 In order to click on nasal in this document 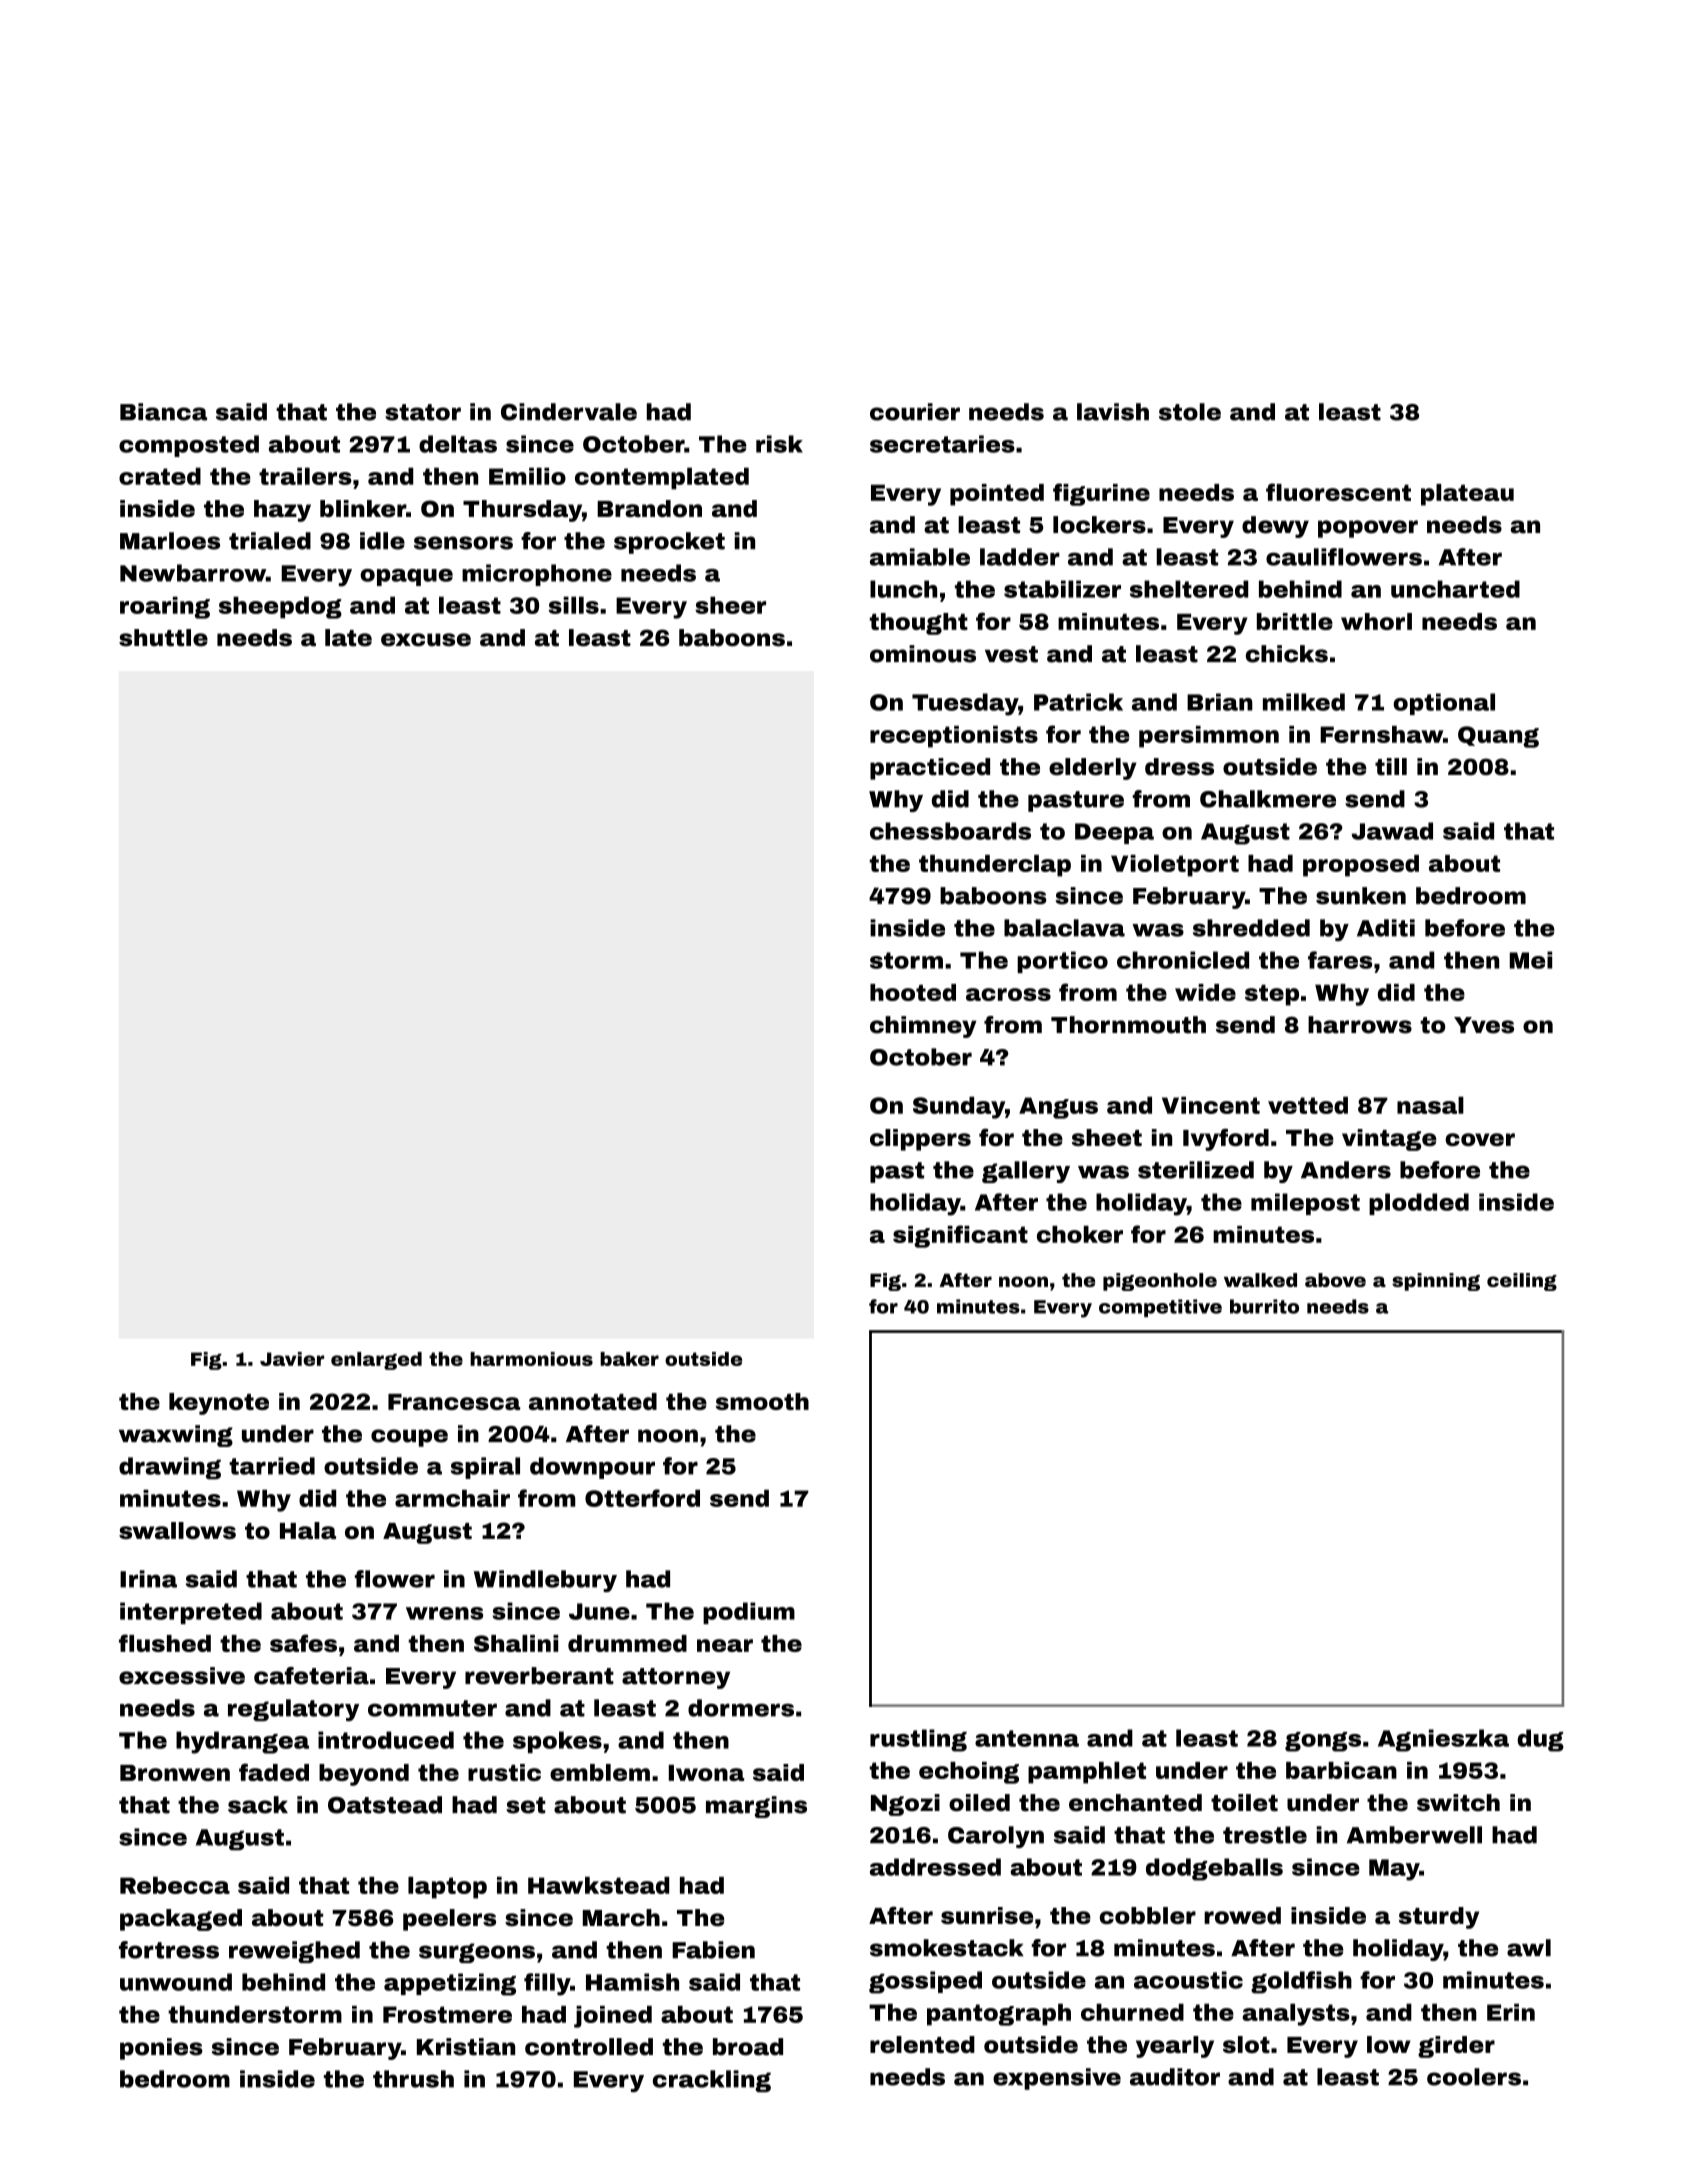, I will do `click(1430, 1105)`.
